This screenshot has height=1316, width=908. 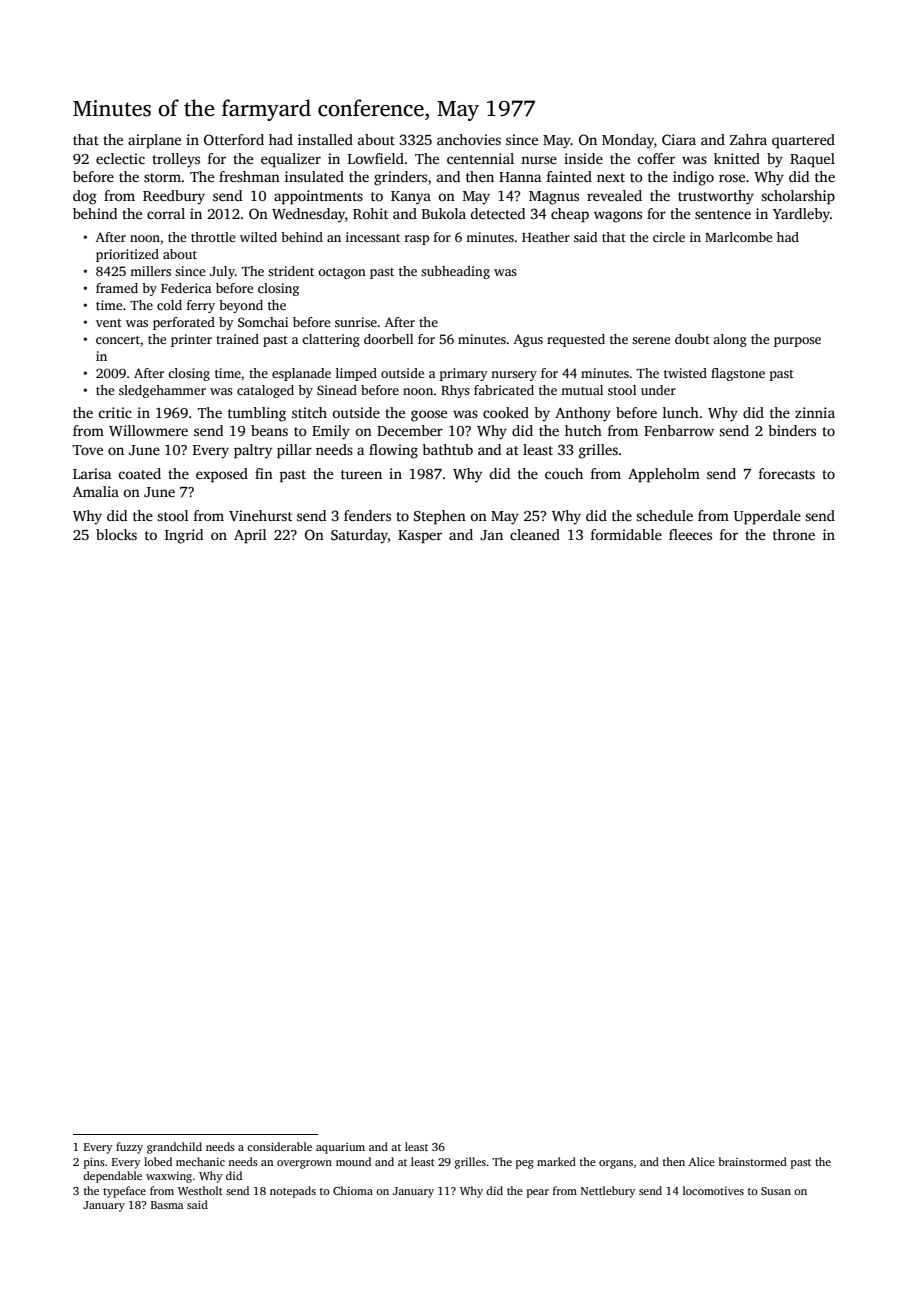 I want to click on Saturday, so click(x=359, y=536).
